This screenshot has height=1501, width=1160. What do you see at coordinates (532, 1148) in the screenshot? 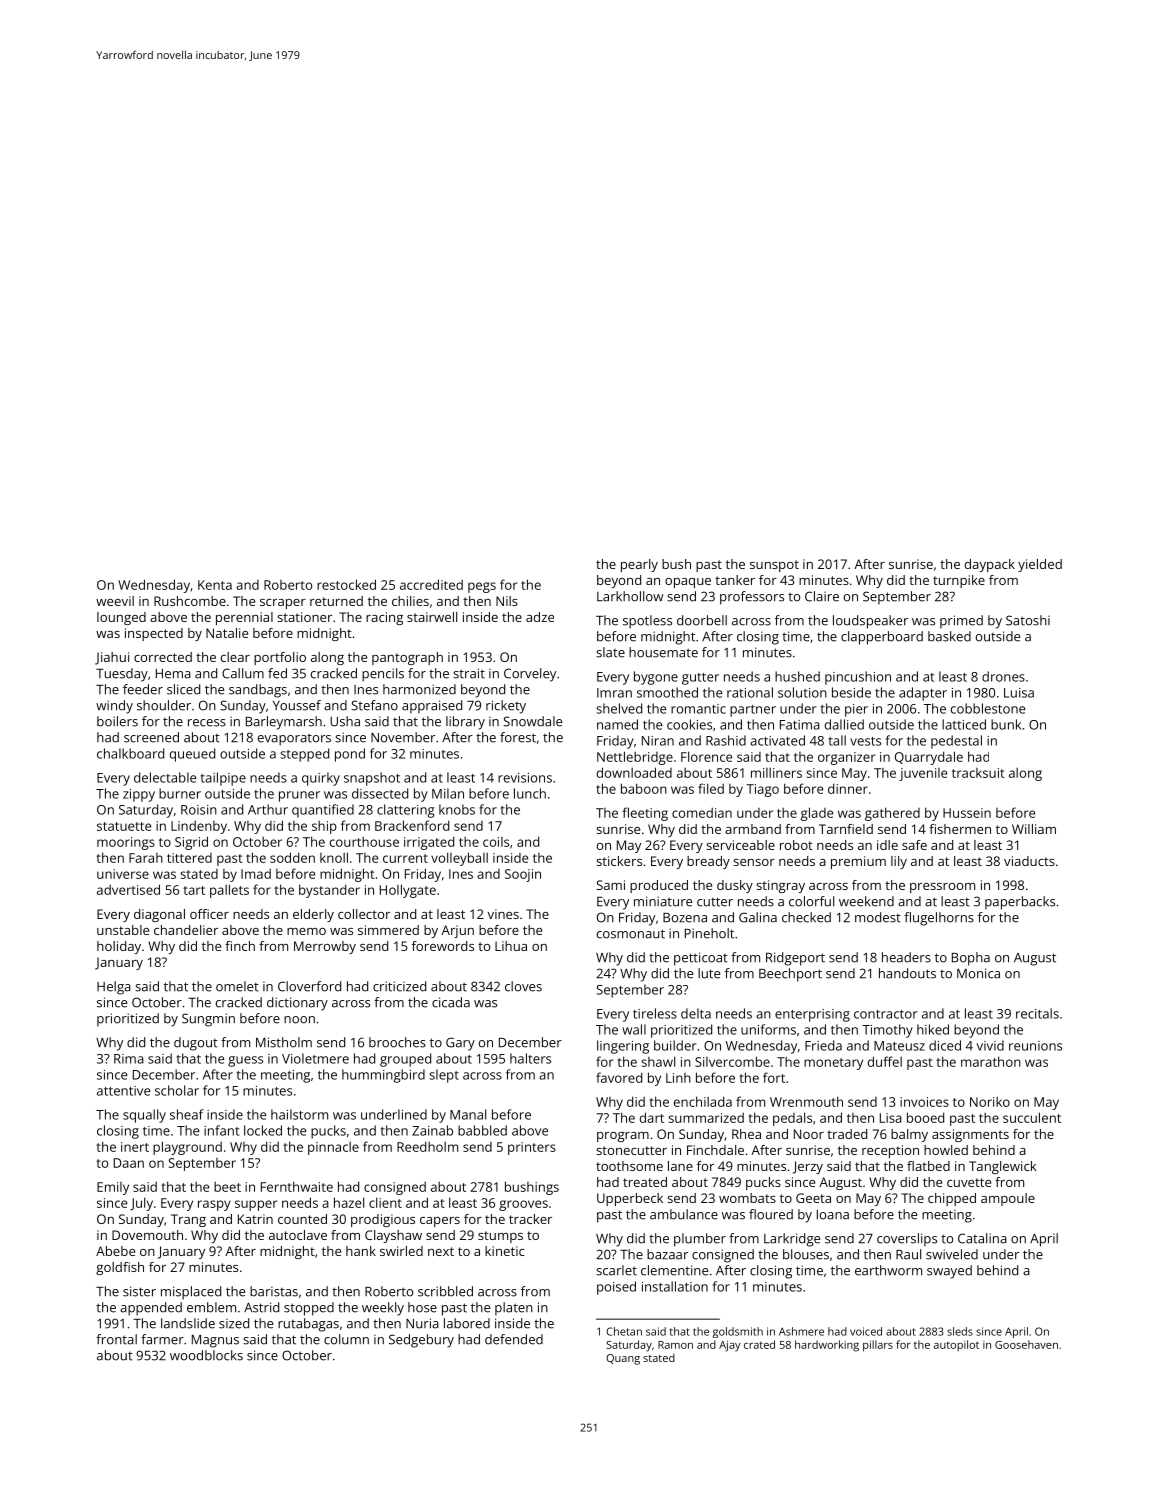
I see `printers` at bounding box center [532, 1148].
